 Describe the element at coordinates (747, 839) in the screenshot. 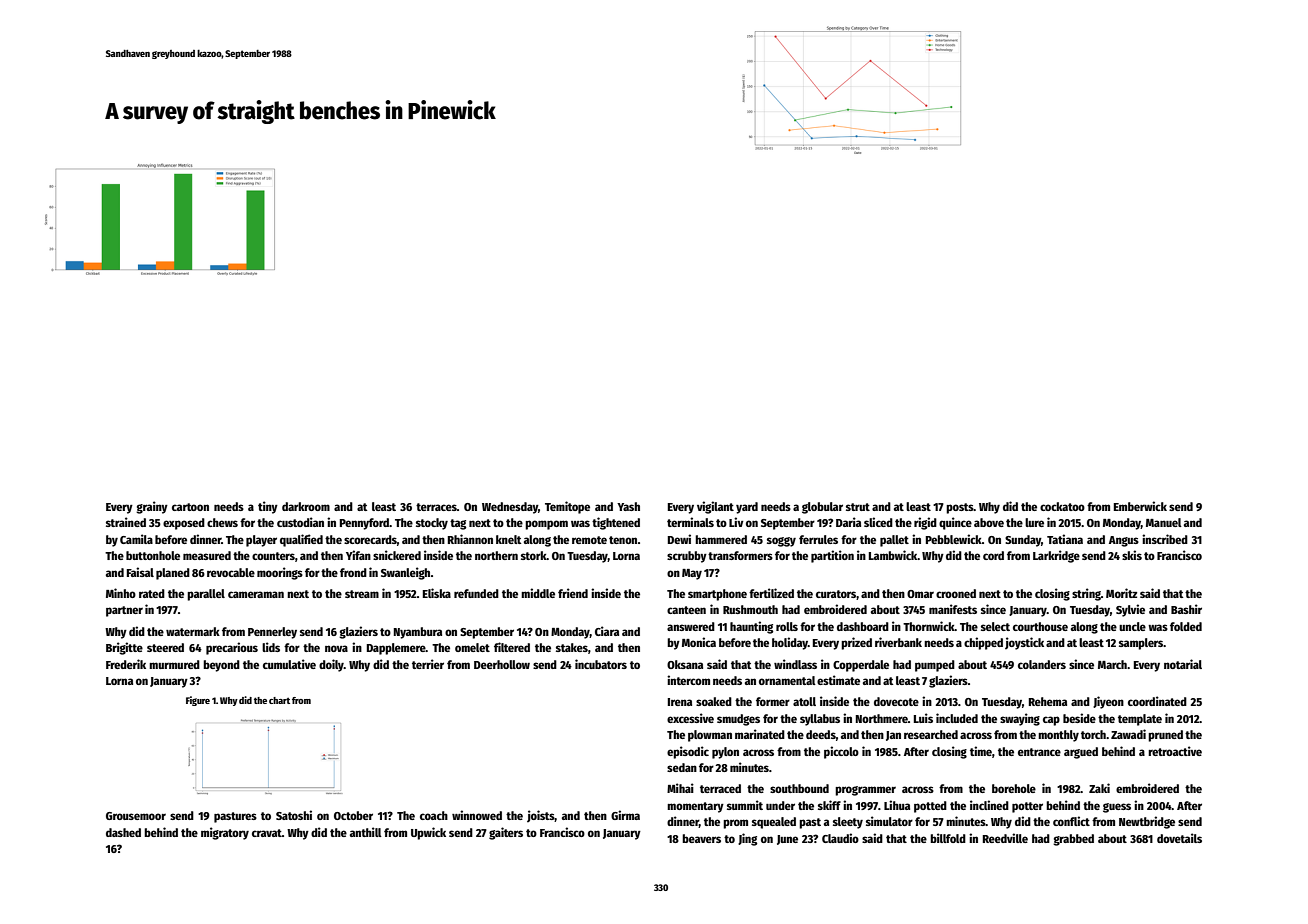

I see `Jing` at that location.
